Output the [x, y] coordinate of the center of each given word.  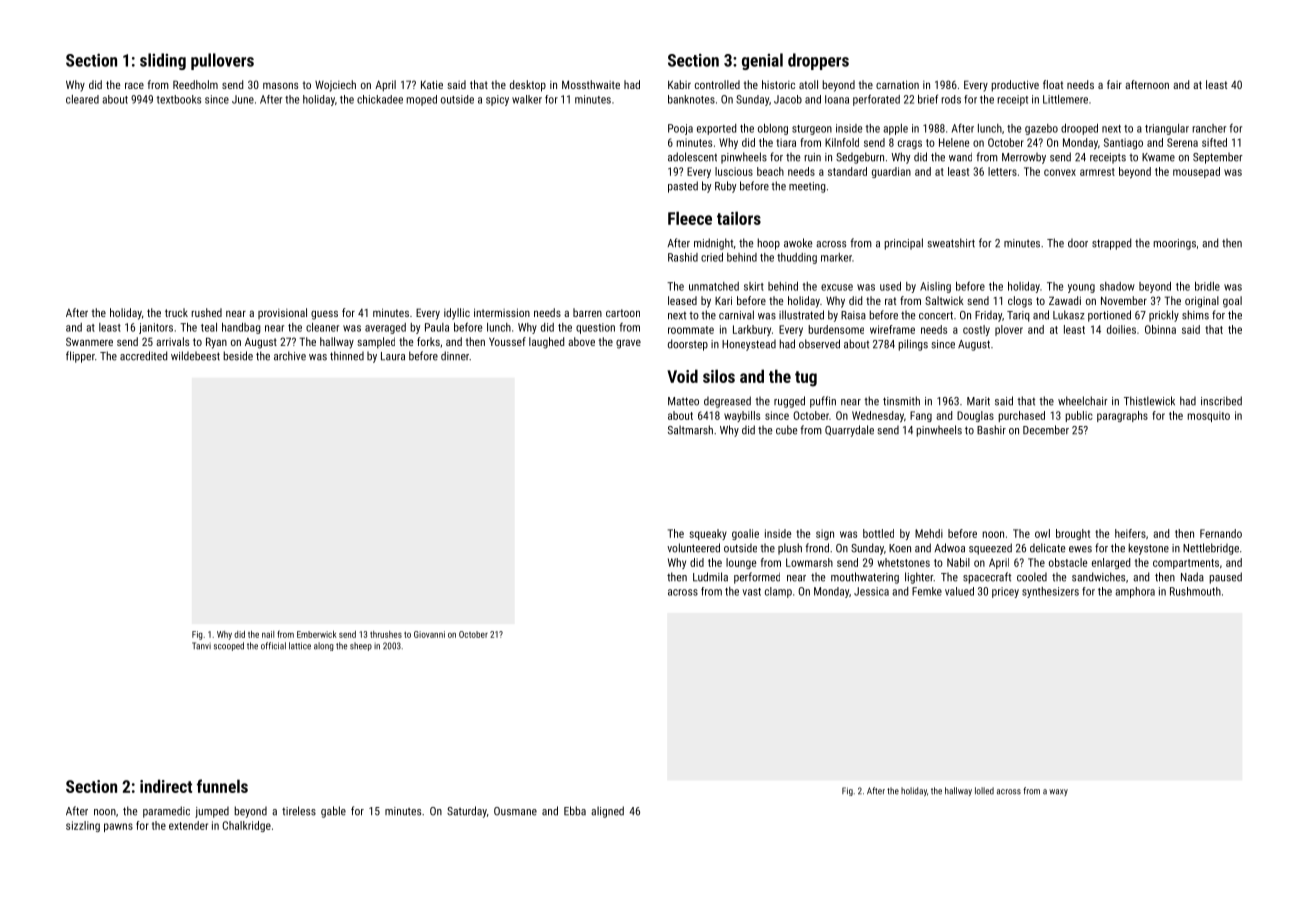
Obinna [1160, 329]
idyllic [457, 314]
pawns [118, 827]
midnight [713, 244]
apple [895, 129]
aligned [607, 812]
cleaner [322, 327]
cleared [82, 99]
